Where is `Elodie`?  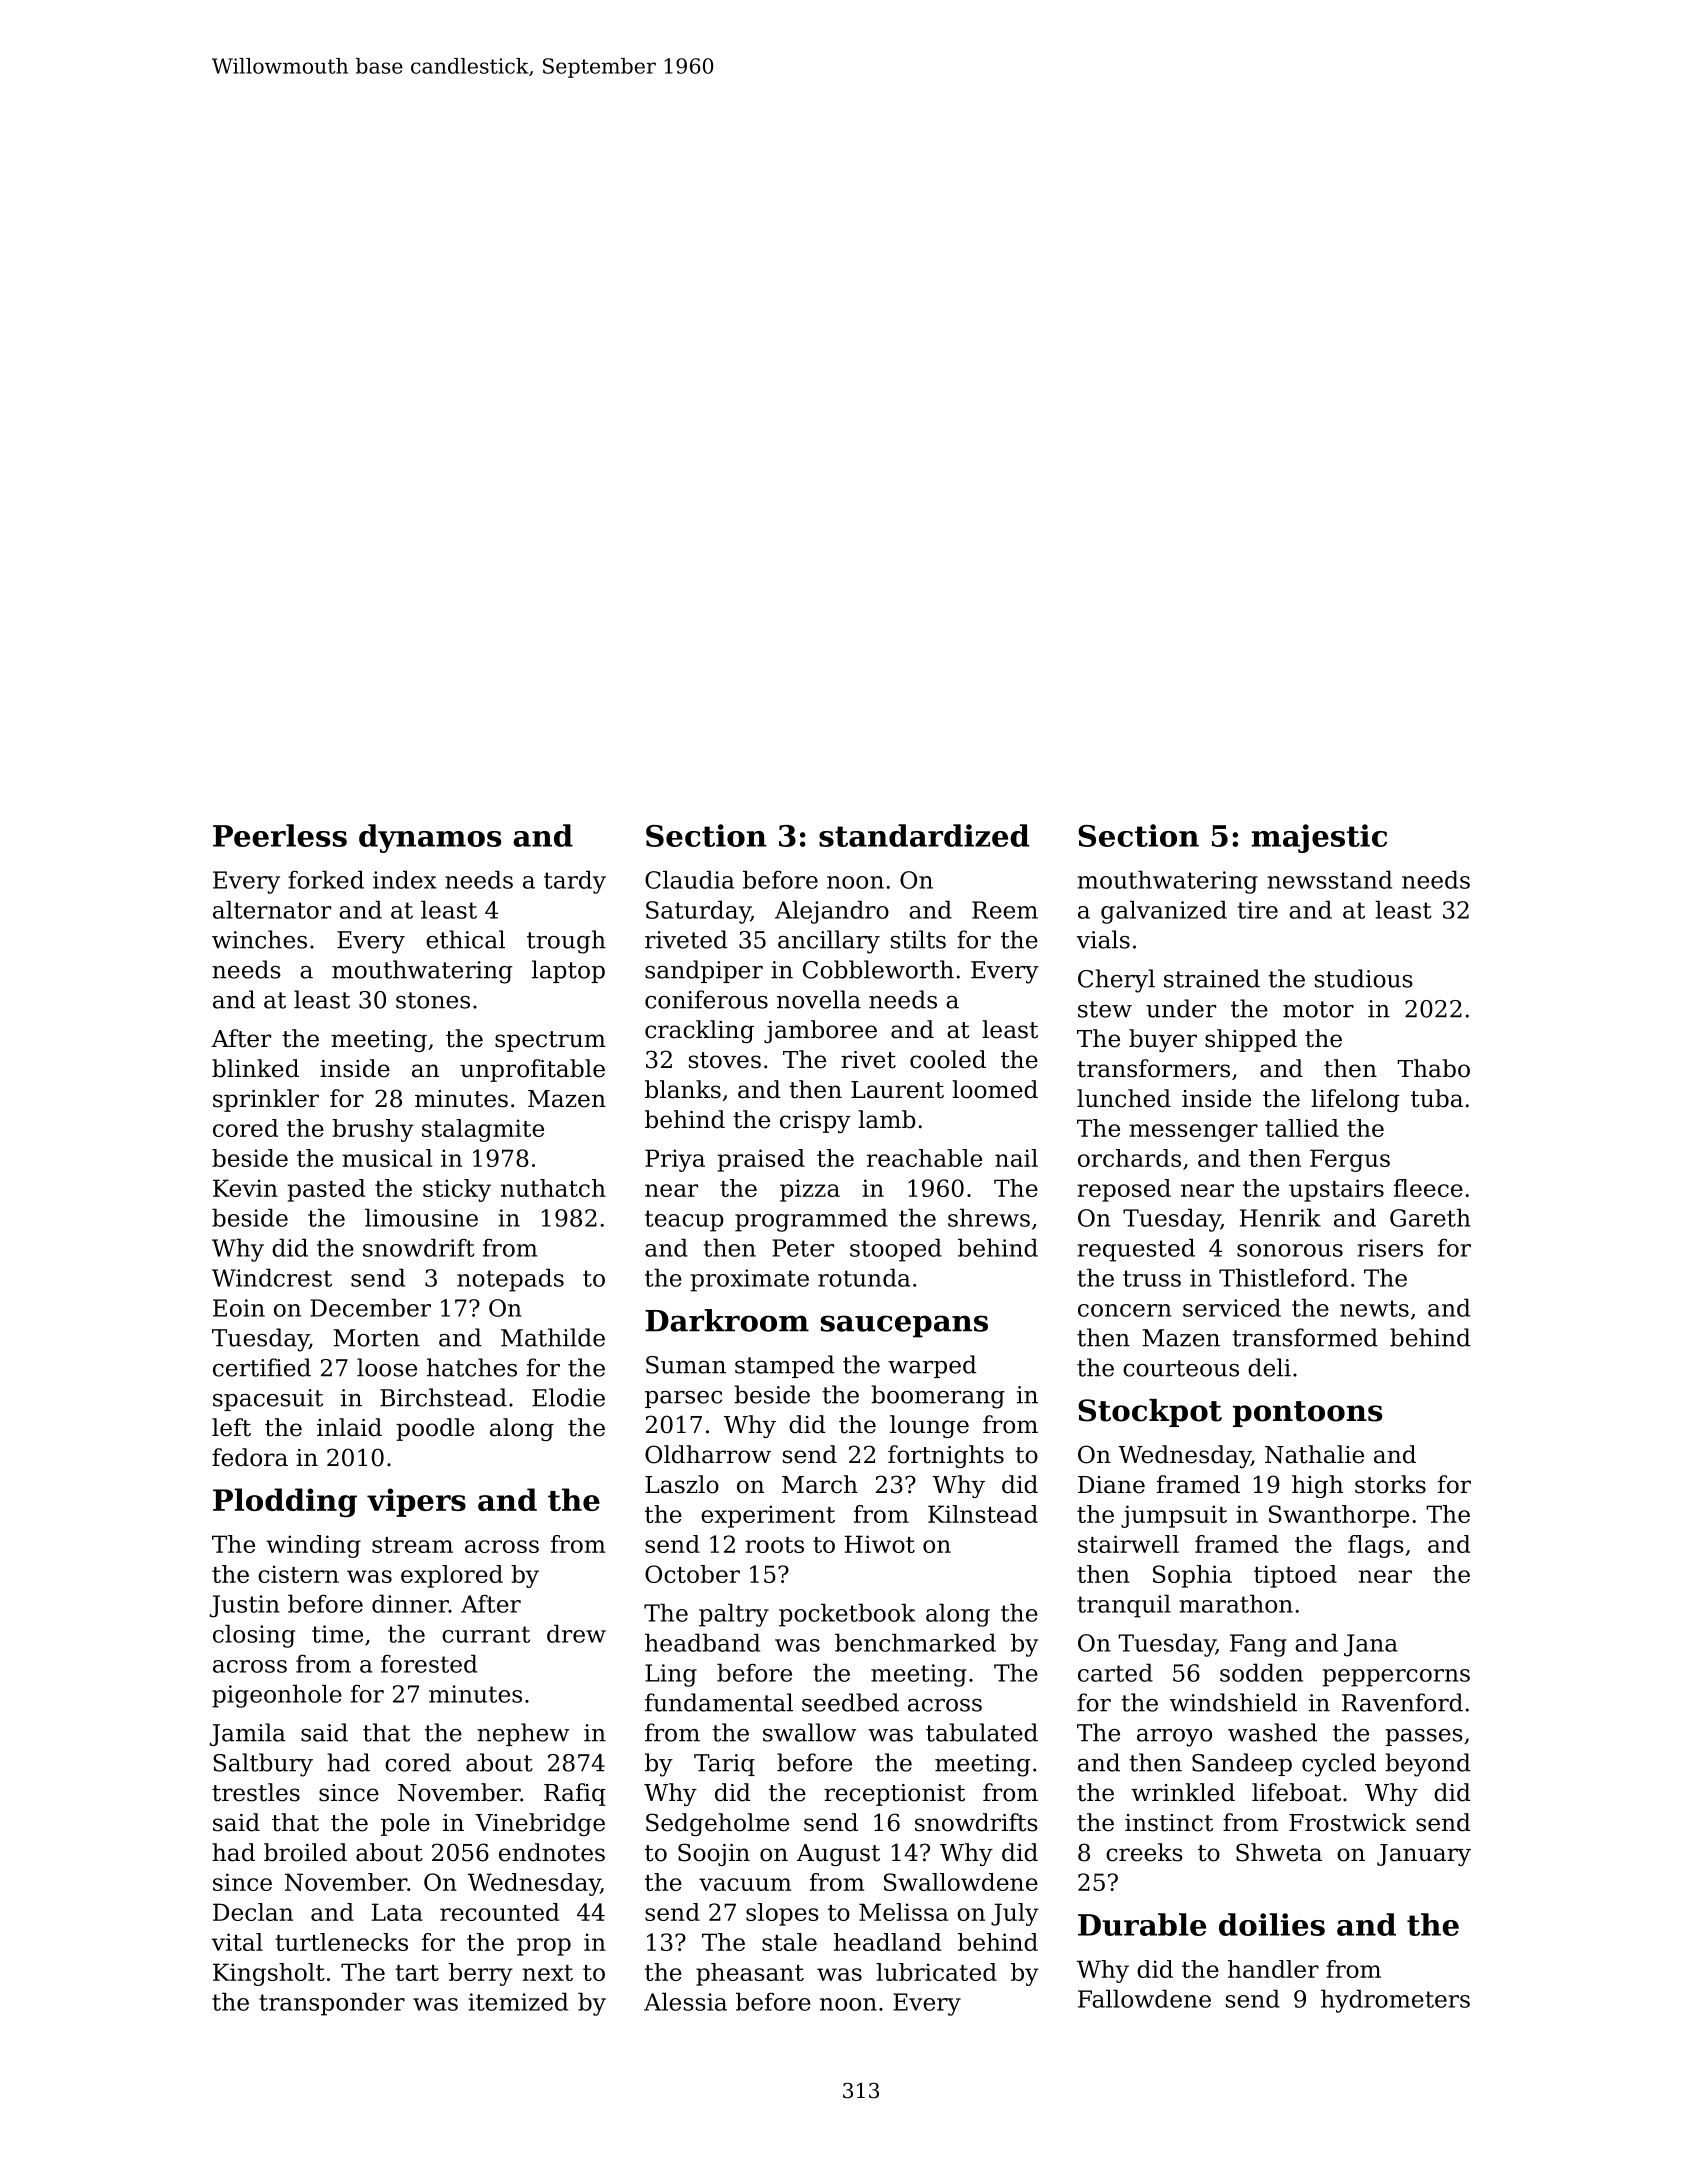
Elodie is located at coordinates (568, 1397).
